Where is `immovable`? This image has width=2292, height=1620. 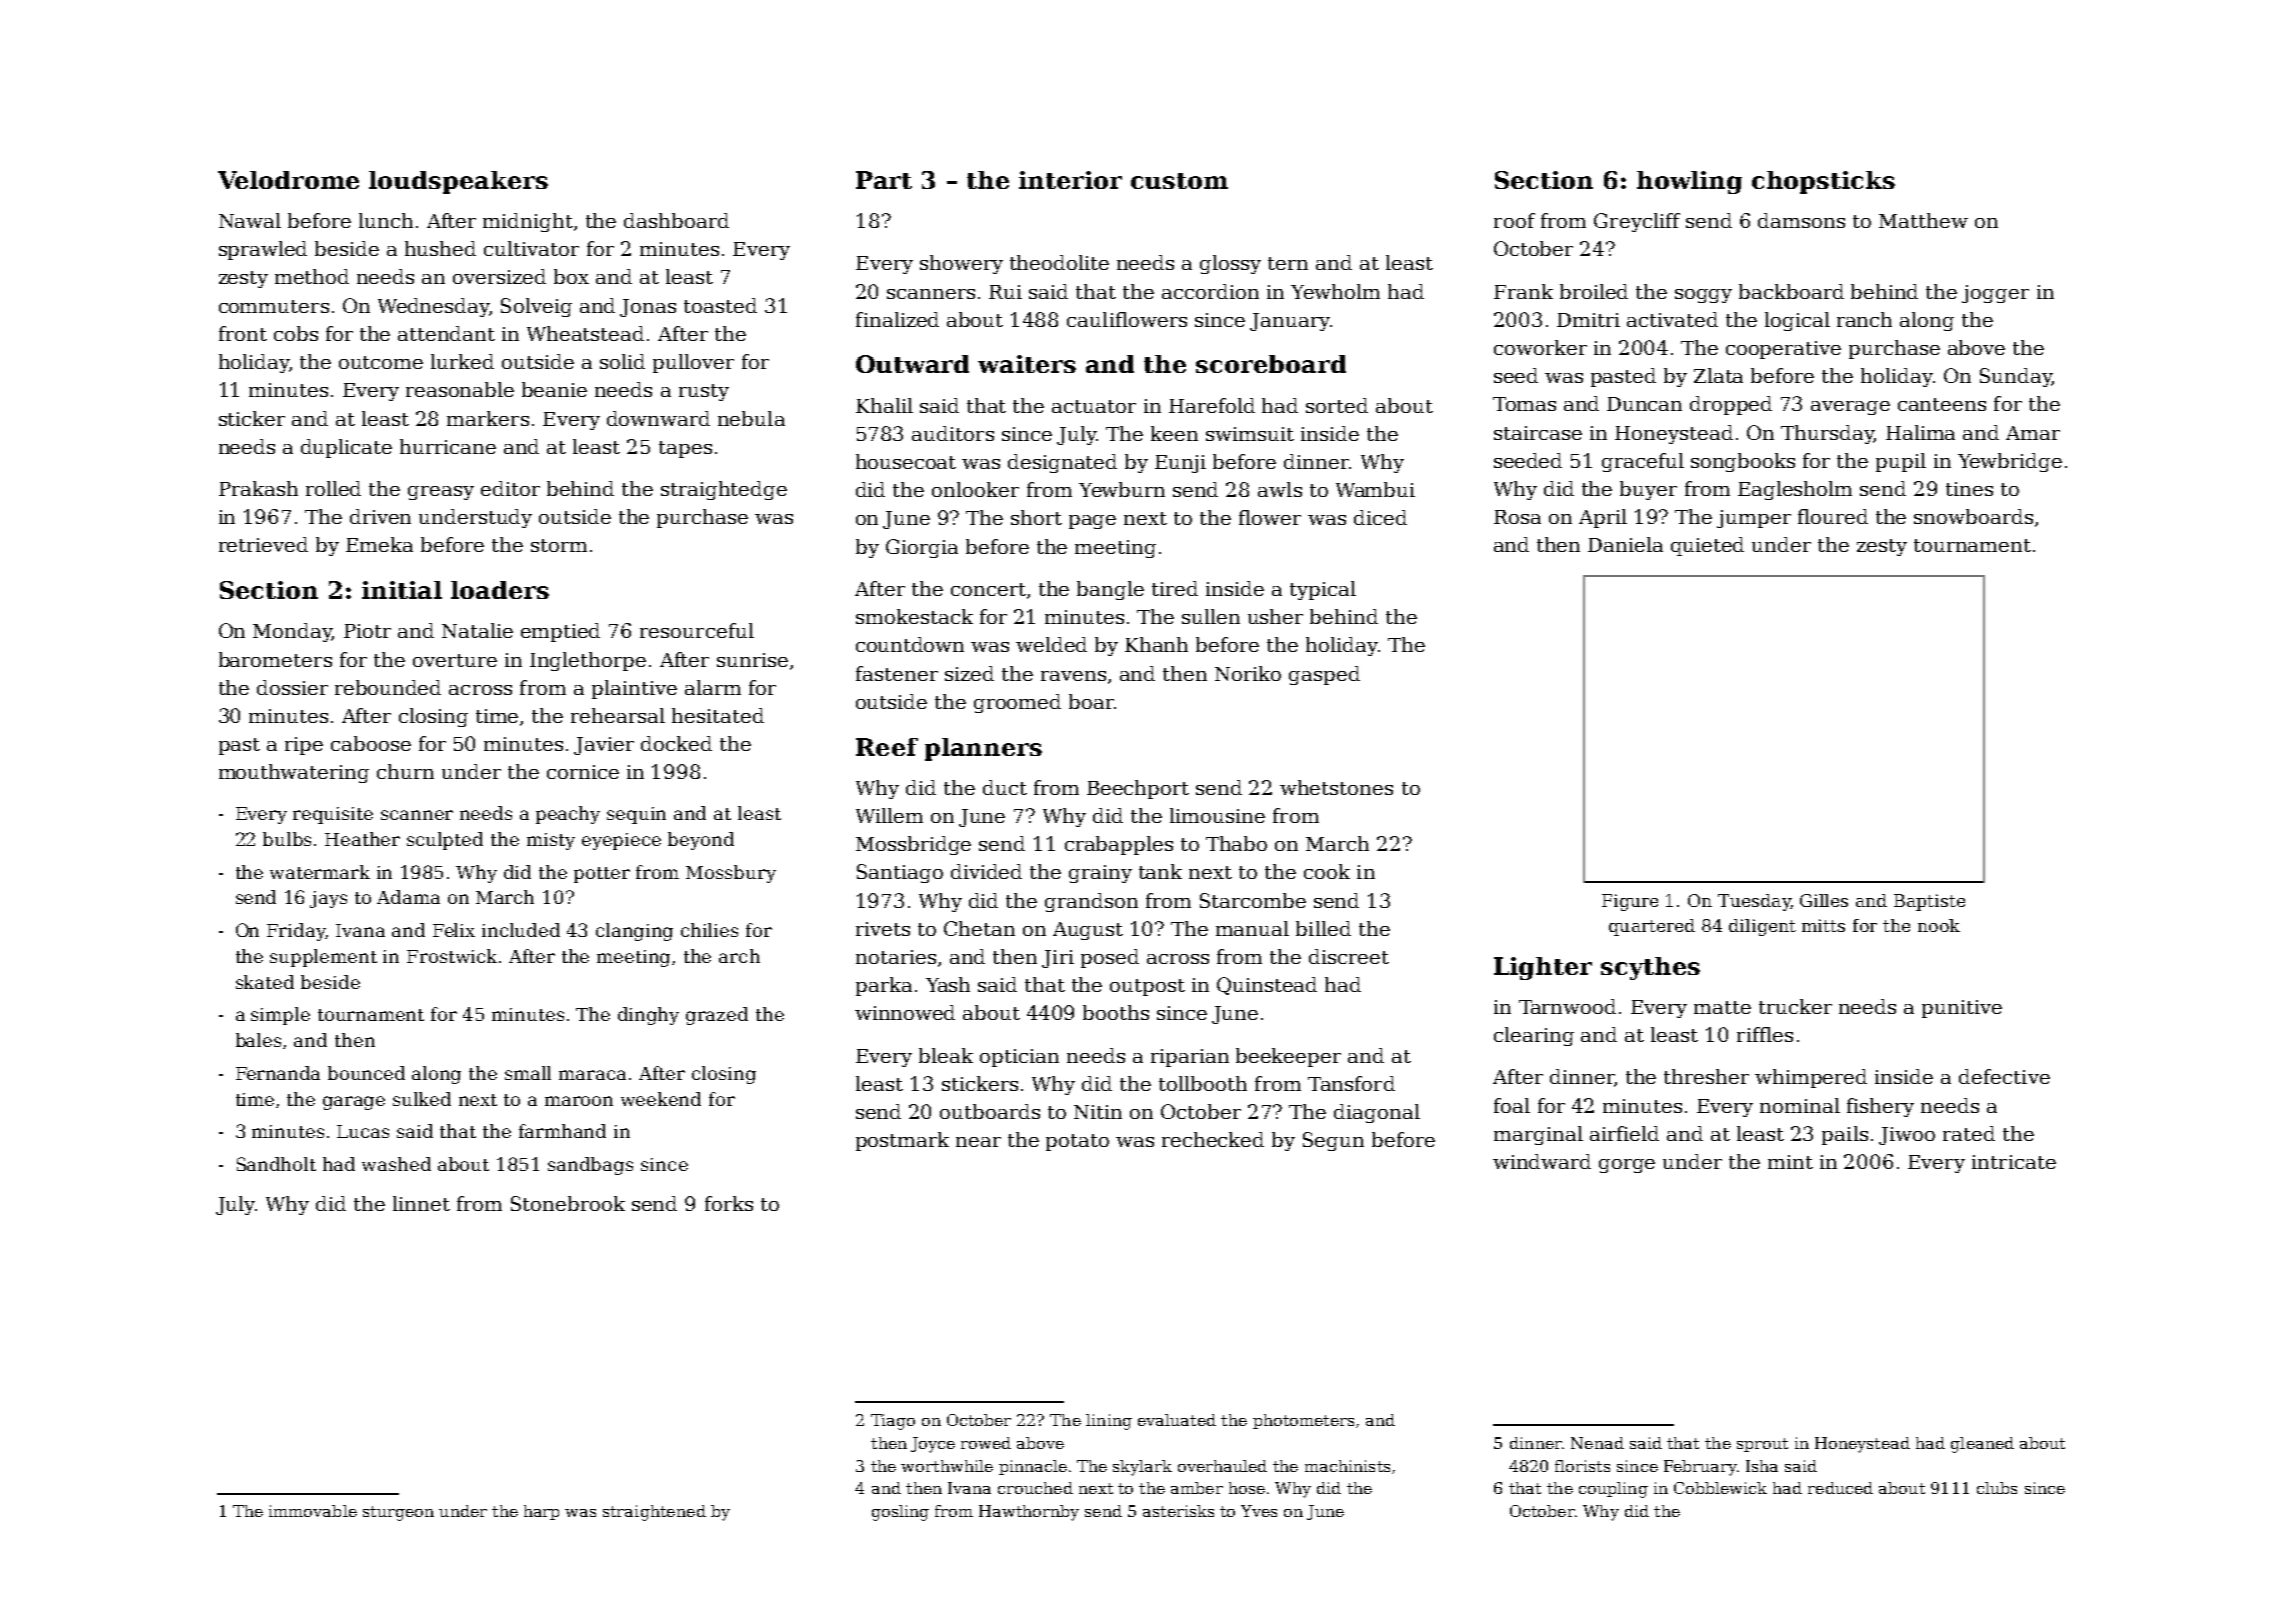
immovable is located at coordinates (313, 1511).
